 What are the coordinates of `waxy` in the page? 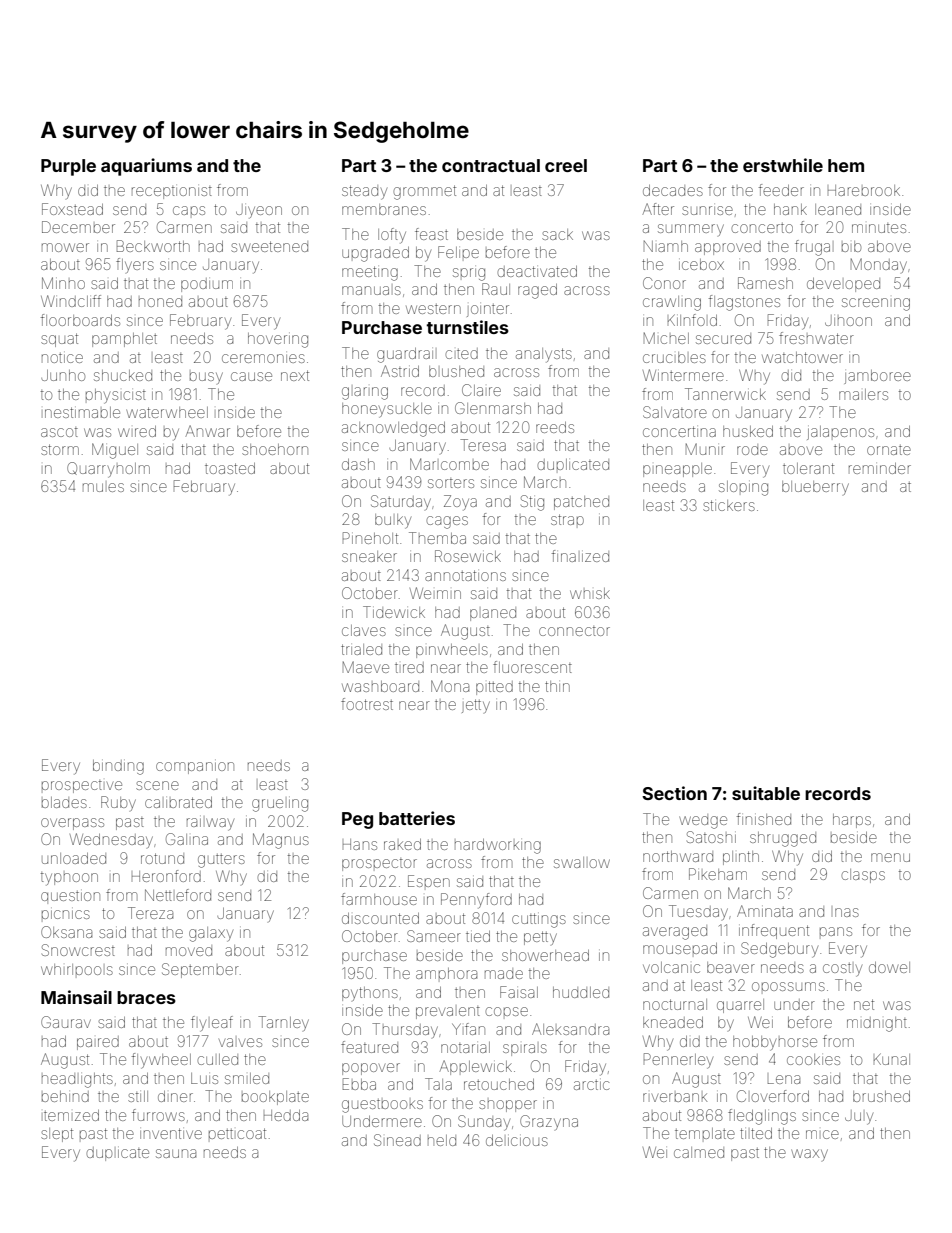 It's located at (809, 1155).
